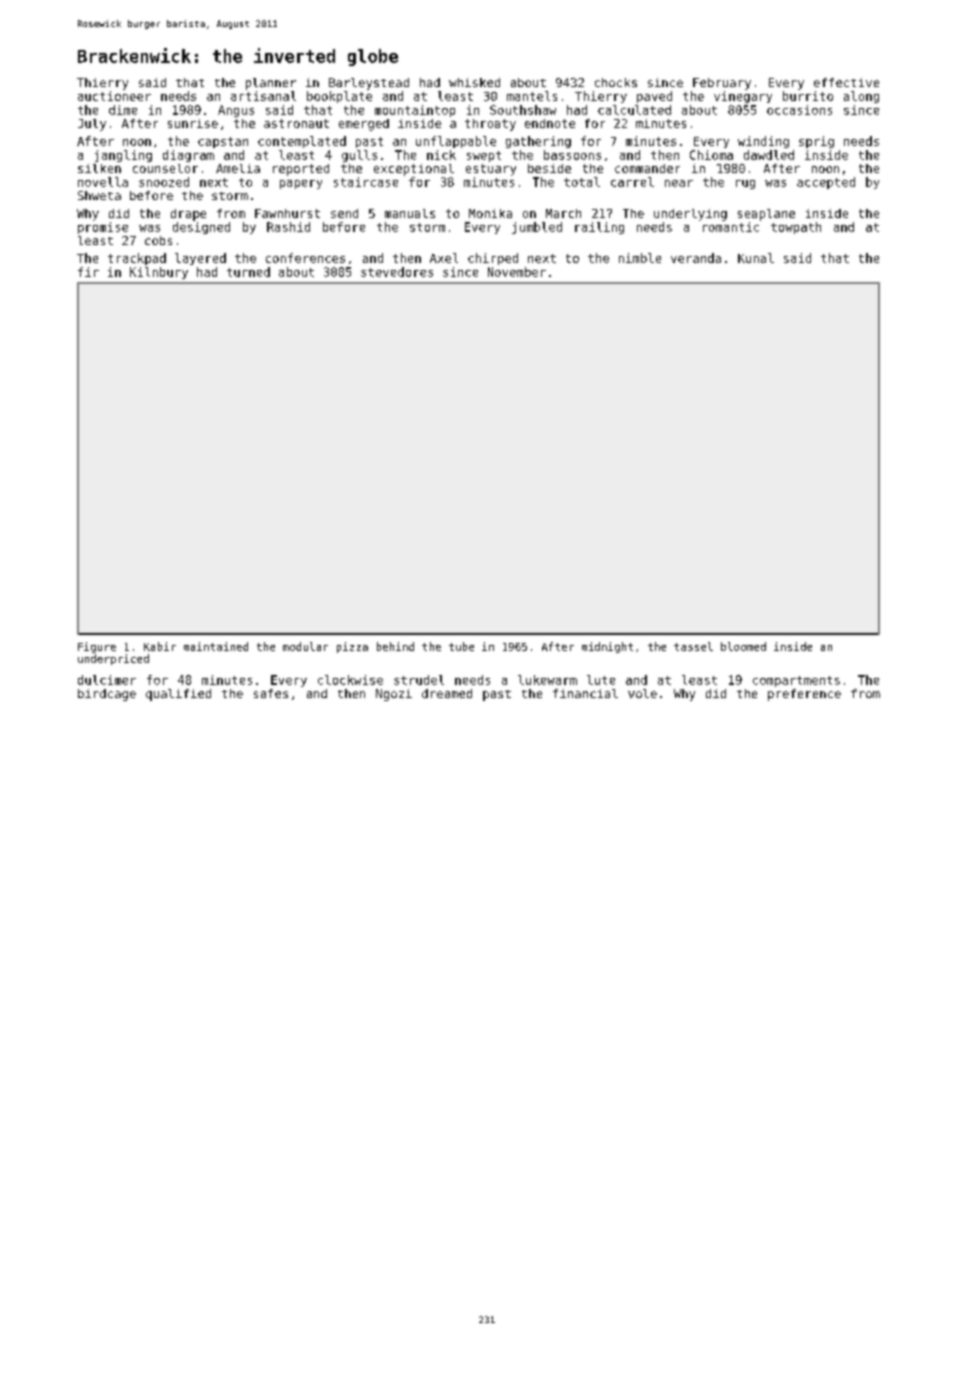  What do you see at coordinates (640, 258) in the screenshot?
I see `nimble` at bounding box center [640, 258].
